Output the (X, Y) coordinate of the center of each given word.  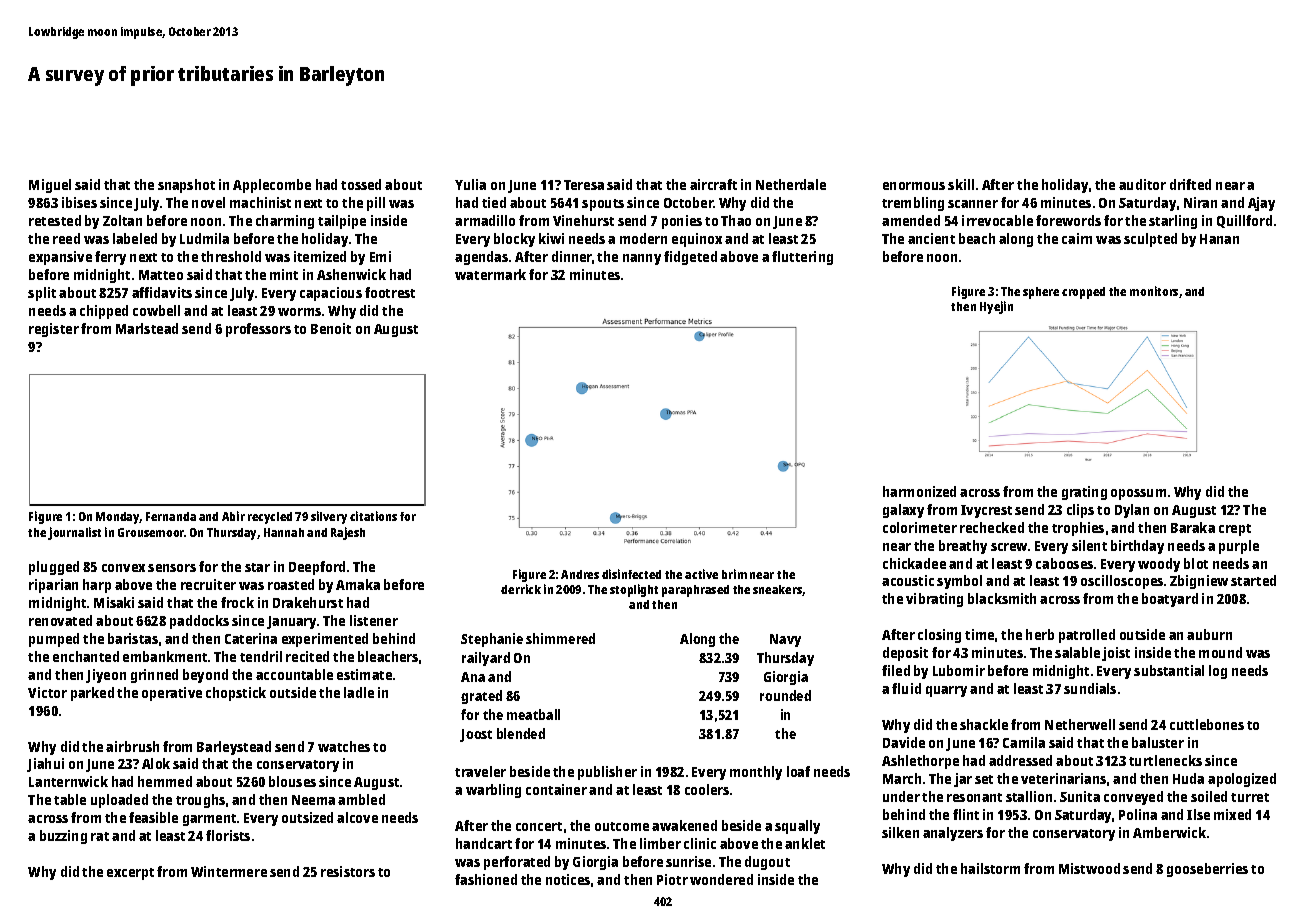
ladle (359, 692)
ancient (931, 238)
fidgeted (690, 258)
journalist (74, 533)
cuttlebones (1207, 724)
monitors (1154, 291)
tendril (261, 656)
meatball (533, 714)
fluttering (802, 258)
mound (1220, 652)
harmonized (919, 491)
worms (299, 312)
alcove (357, 817)
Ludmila (204, 238)
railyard (486, 659)
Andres (580, 574)
